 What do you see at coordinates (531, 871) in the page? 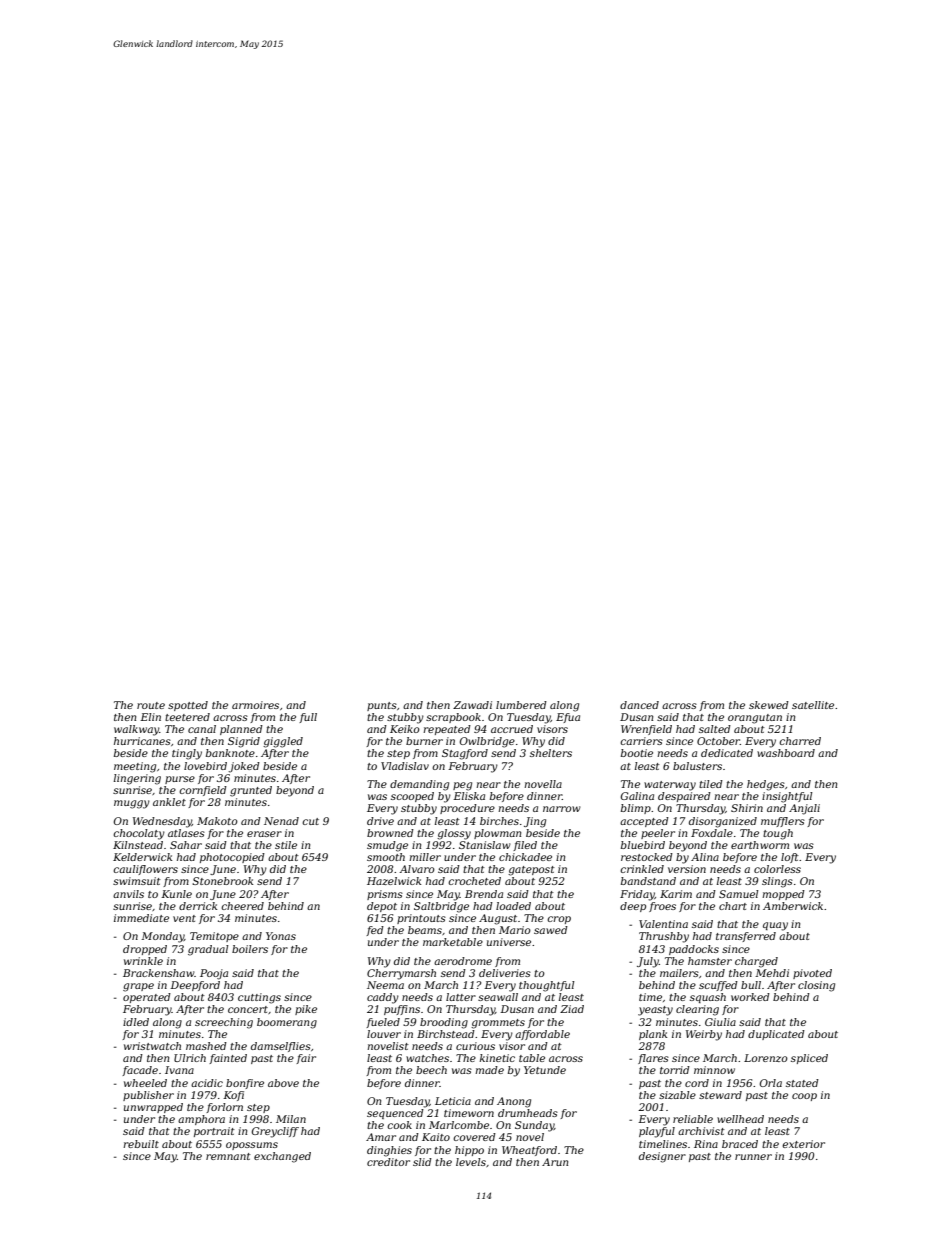
I see `gatepost` at bounding box center [531, 871].
